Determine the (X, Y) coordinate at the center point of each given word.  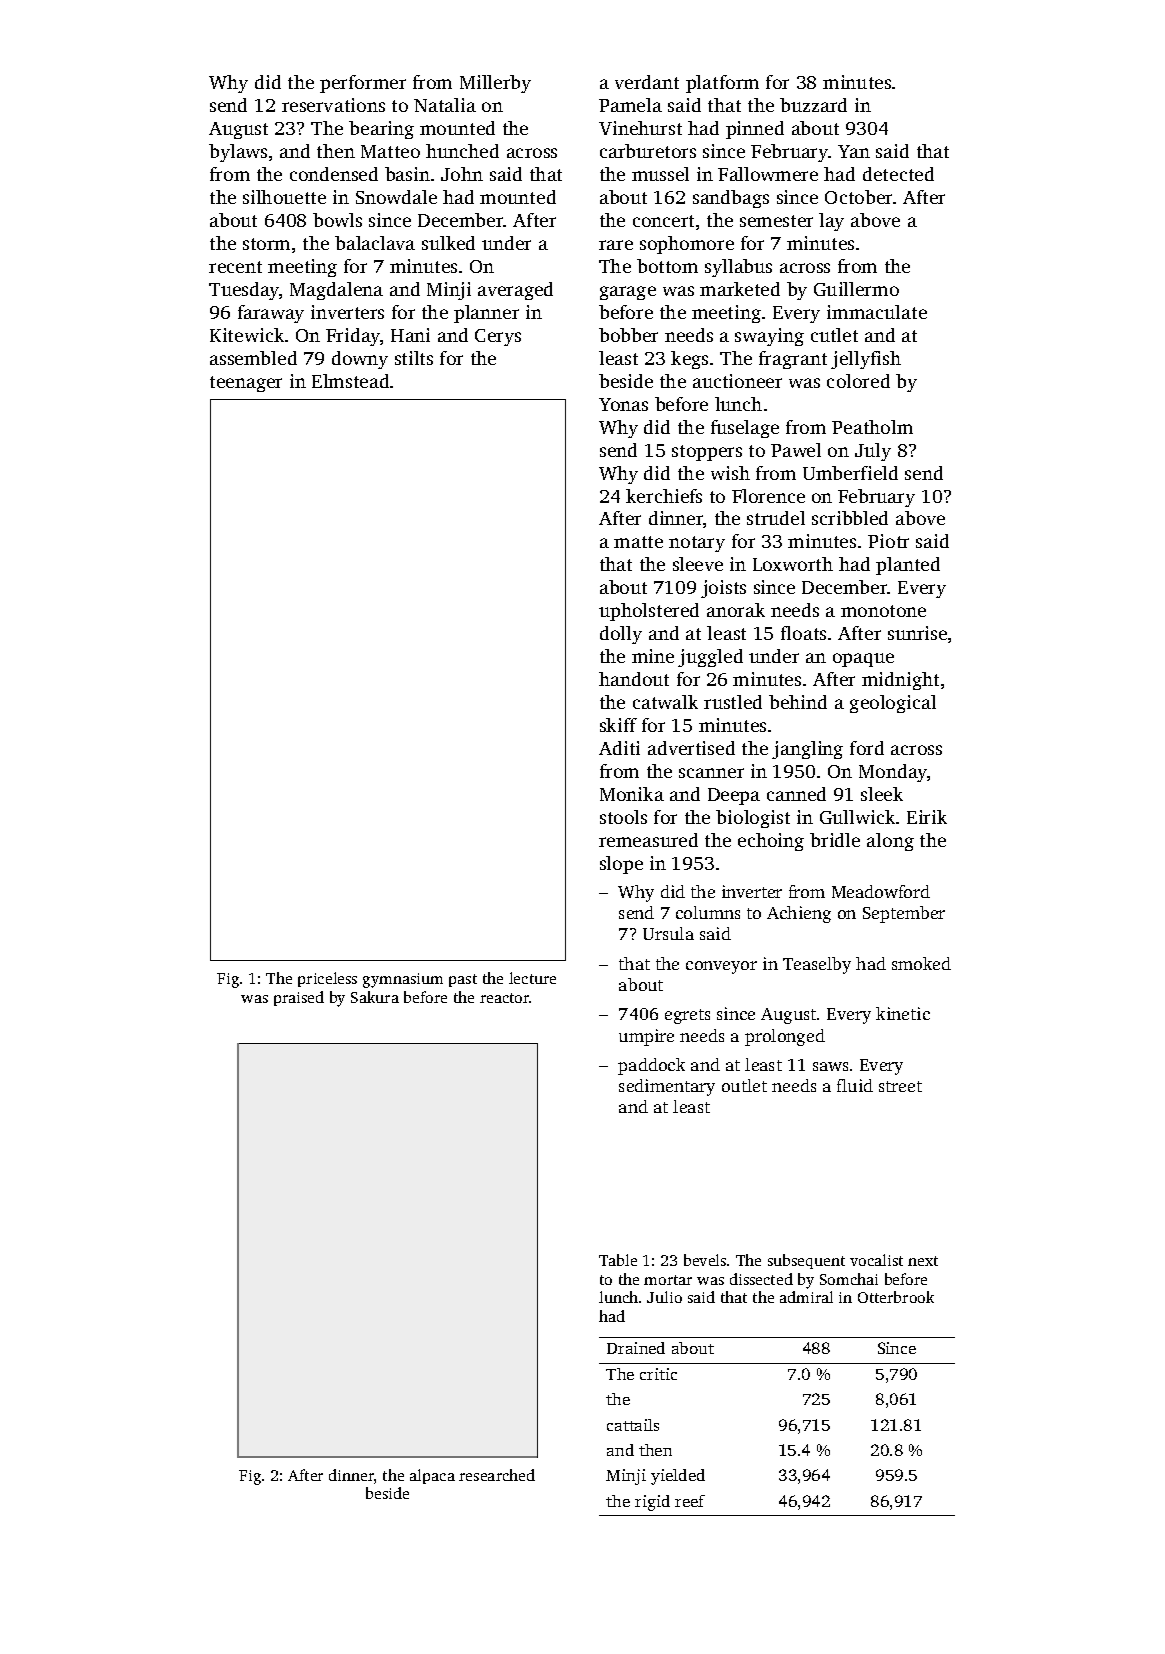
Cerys (498, 337)
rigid (652, 1503)
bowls (337, 220)
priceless (327, 979)
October (858, 197)
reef (690, 1501)
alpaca (432, 1476)
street (900, 1086)
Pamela (630, 105)
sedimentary (667, 1087)
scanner (711, 773)
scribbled (850, 518)
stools (623, 817)
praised (299, 998)
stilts (414, 358)
